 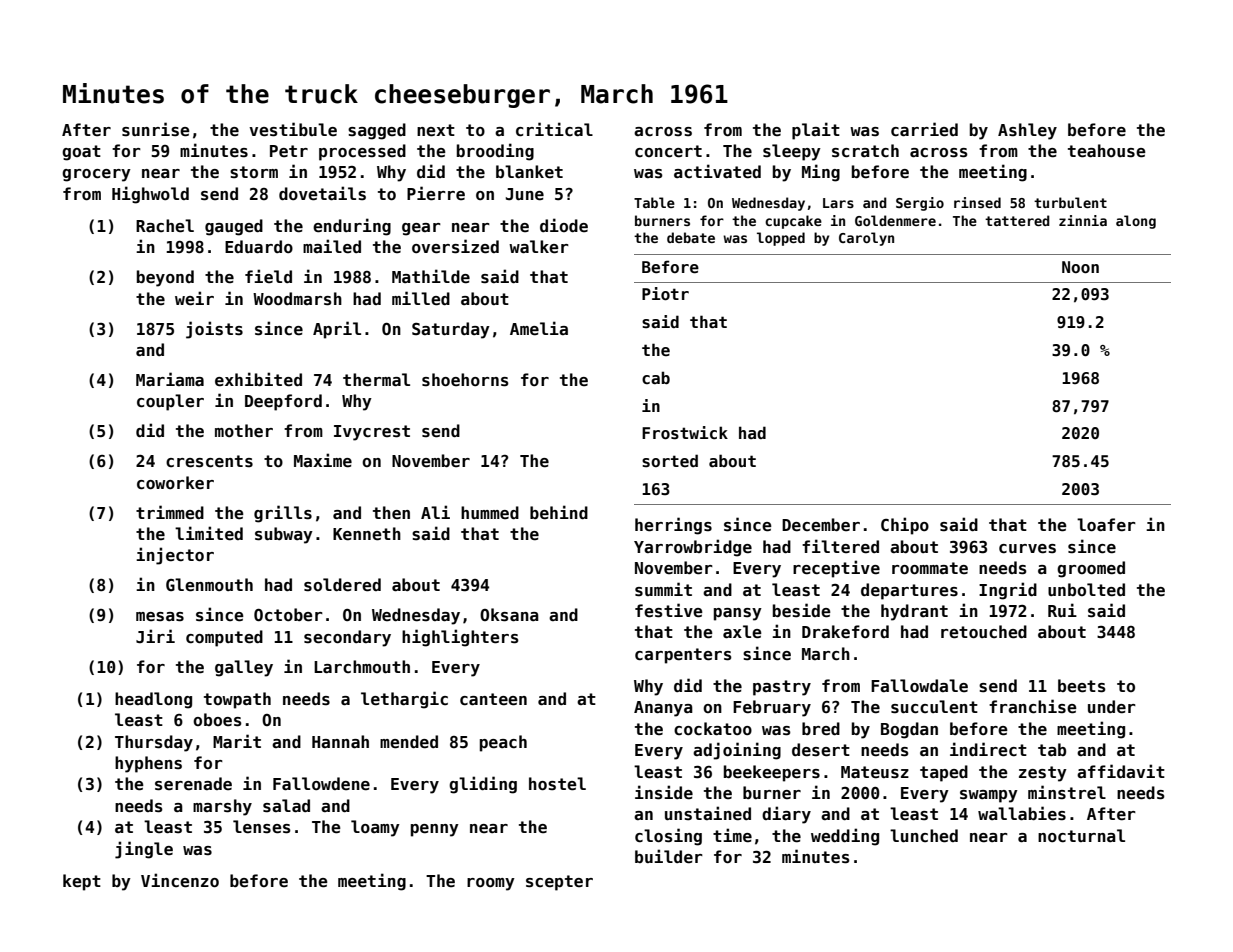 What do you see at coordinates (82, 882) in the image?
I see `kept` at bounding box center [82, 882].
